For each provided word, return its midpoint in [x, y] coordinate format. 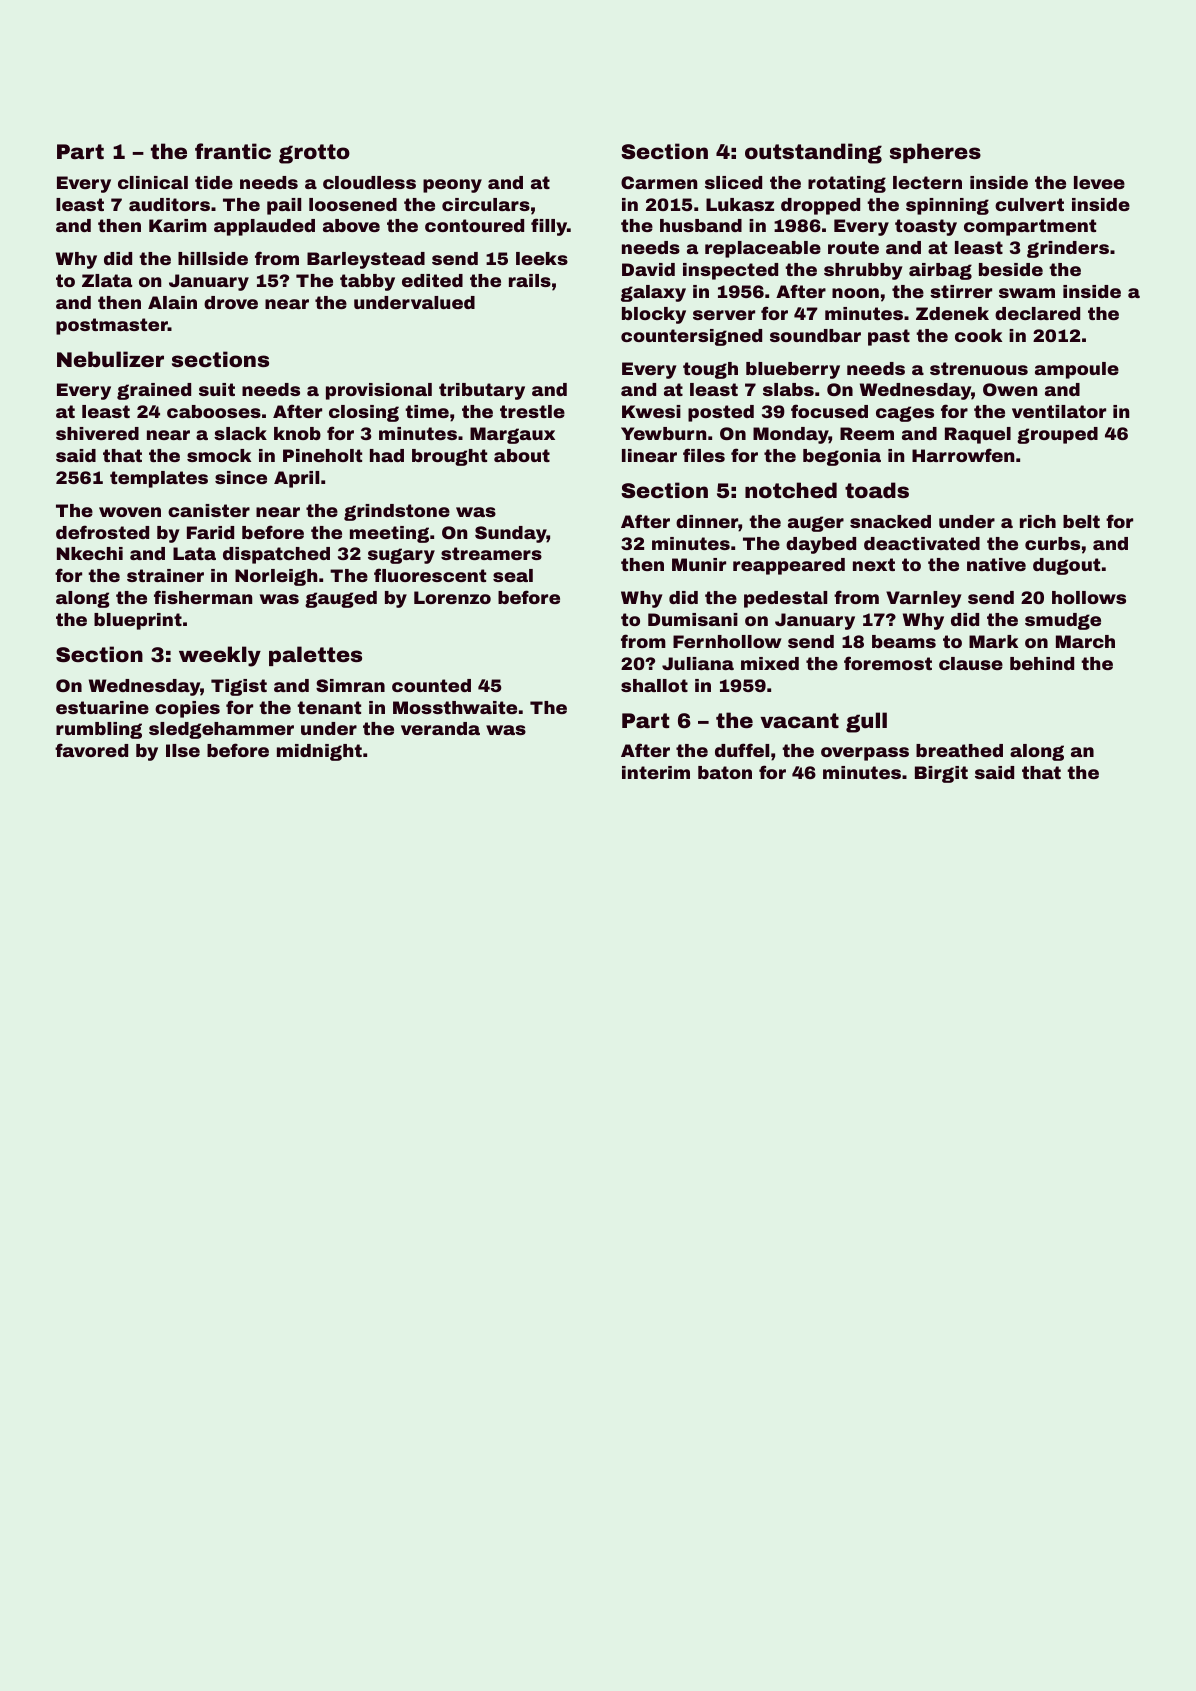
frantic [233, 151]
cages [905, 414]
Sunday [511, 534]
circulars [486, 204]
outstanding [813, 153]
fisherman [203, 597]
